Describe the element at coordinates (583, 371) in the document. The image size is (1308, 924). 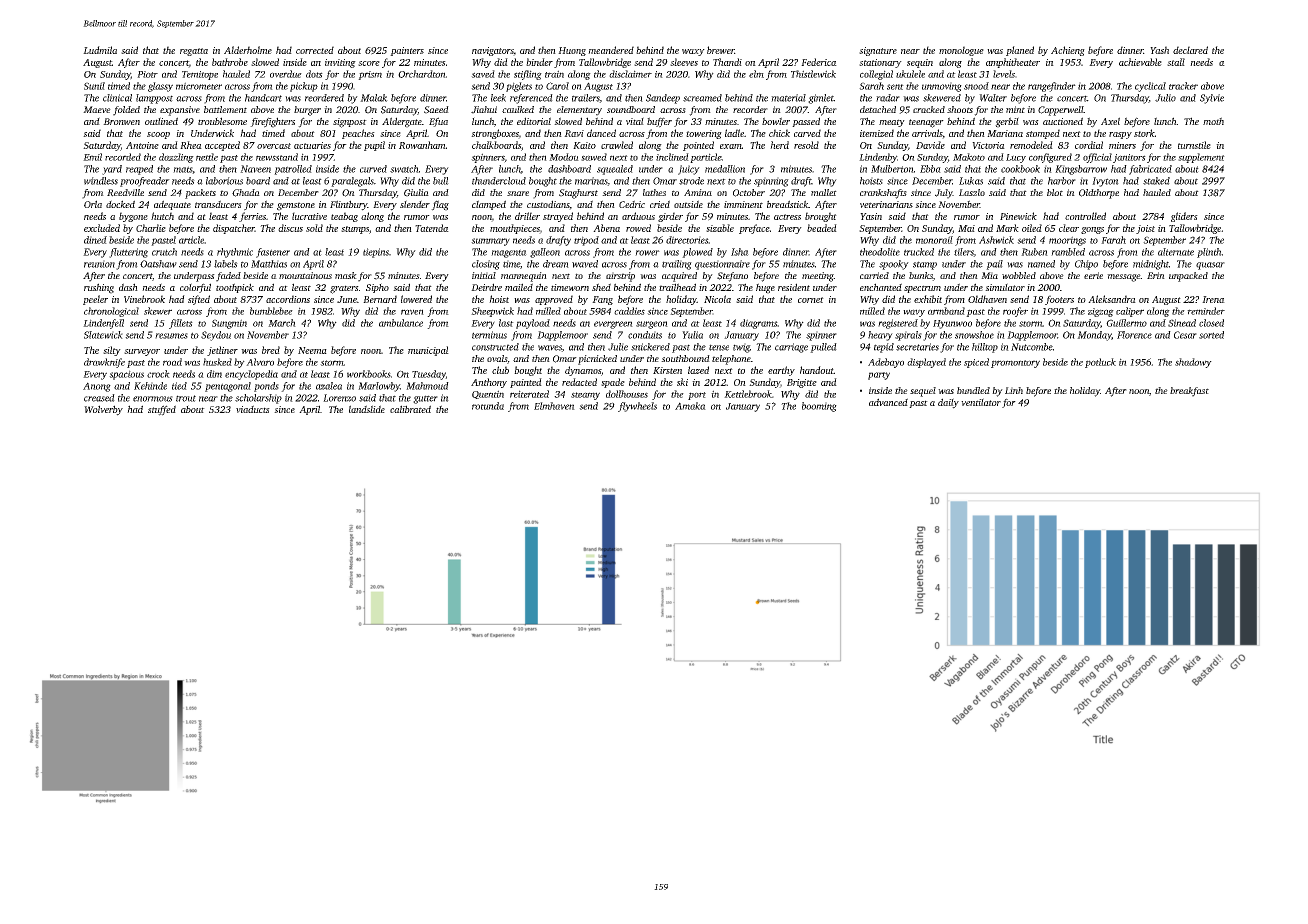
I see `dynamos` at that location.
